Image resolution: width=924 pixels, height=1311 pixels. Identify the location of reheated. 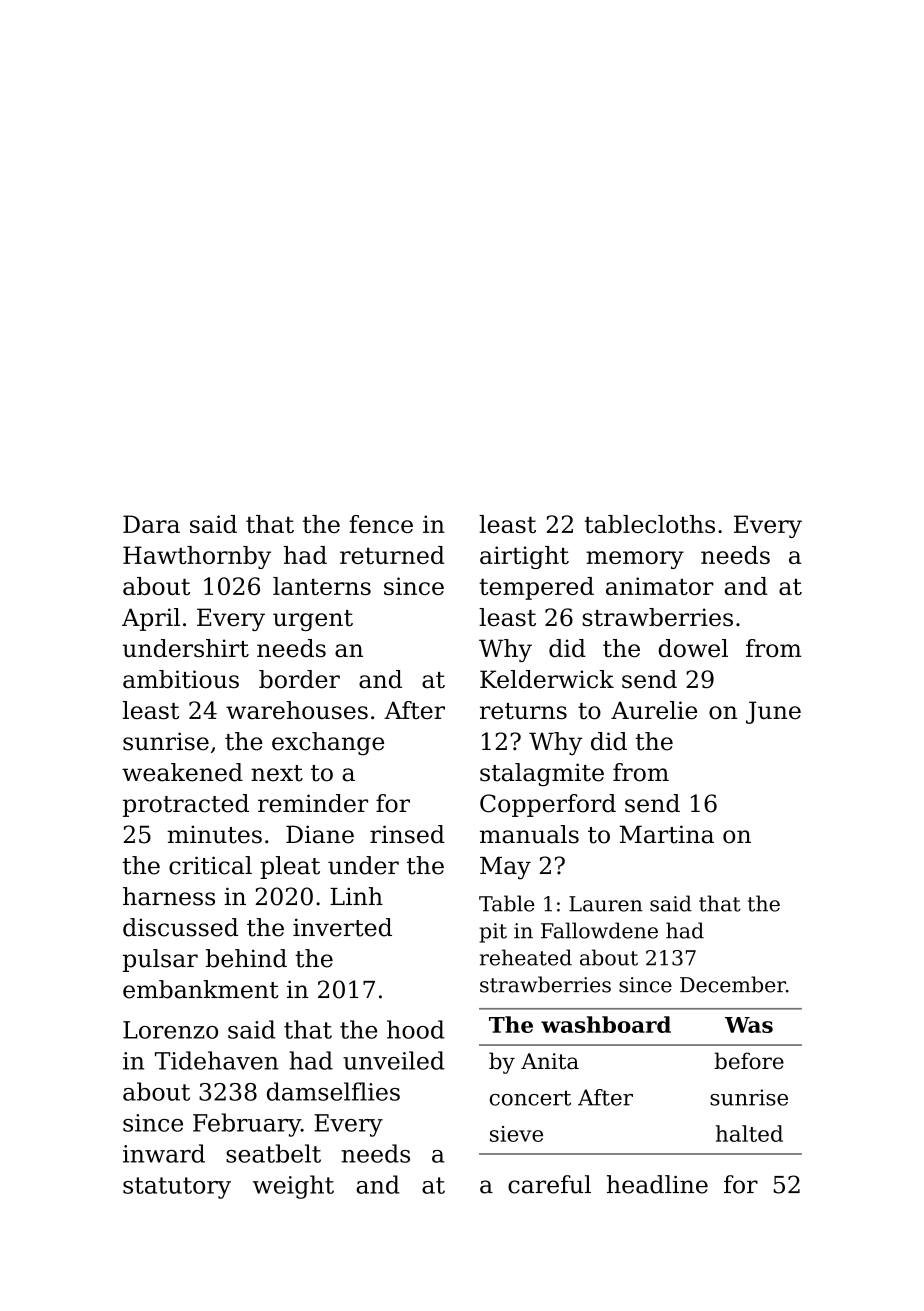
(526, 957).
